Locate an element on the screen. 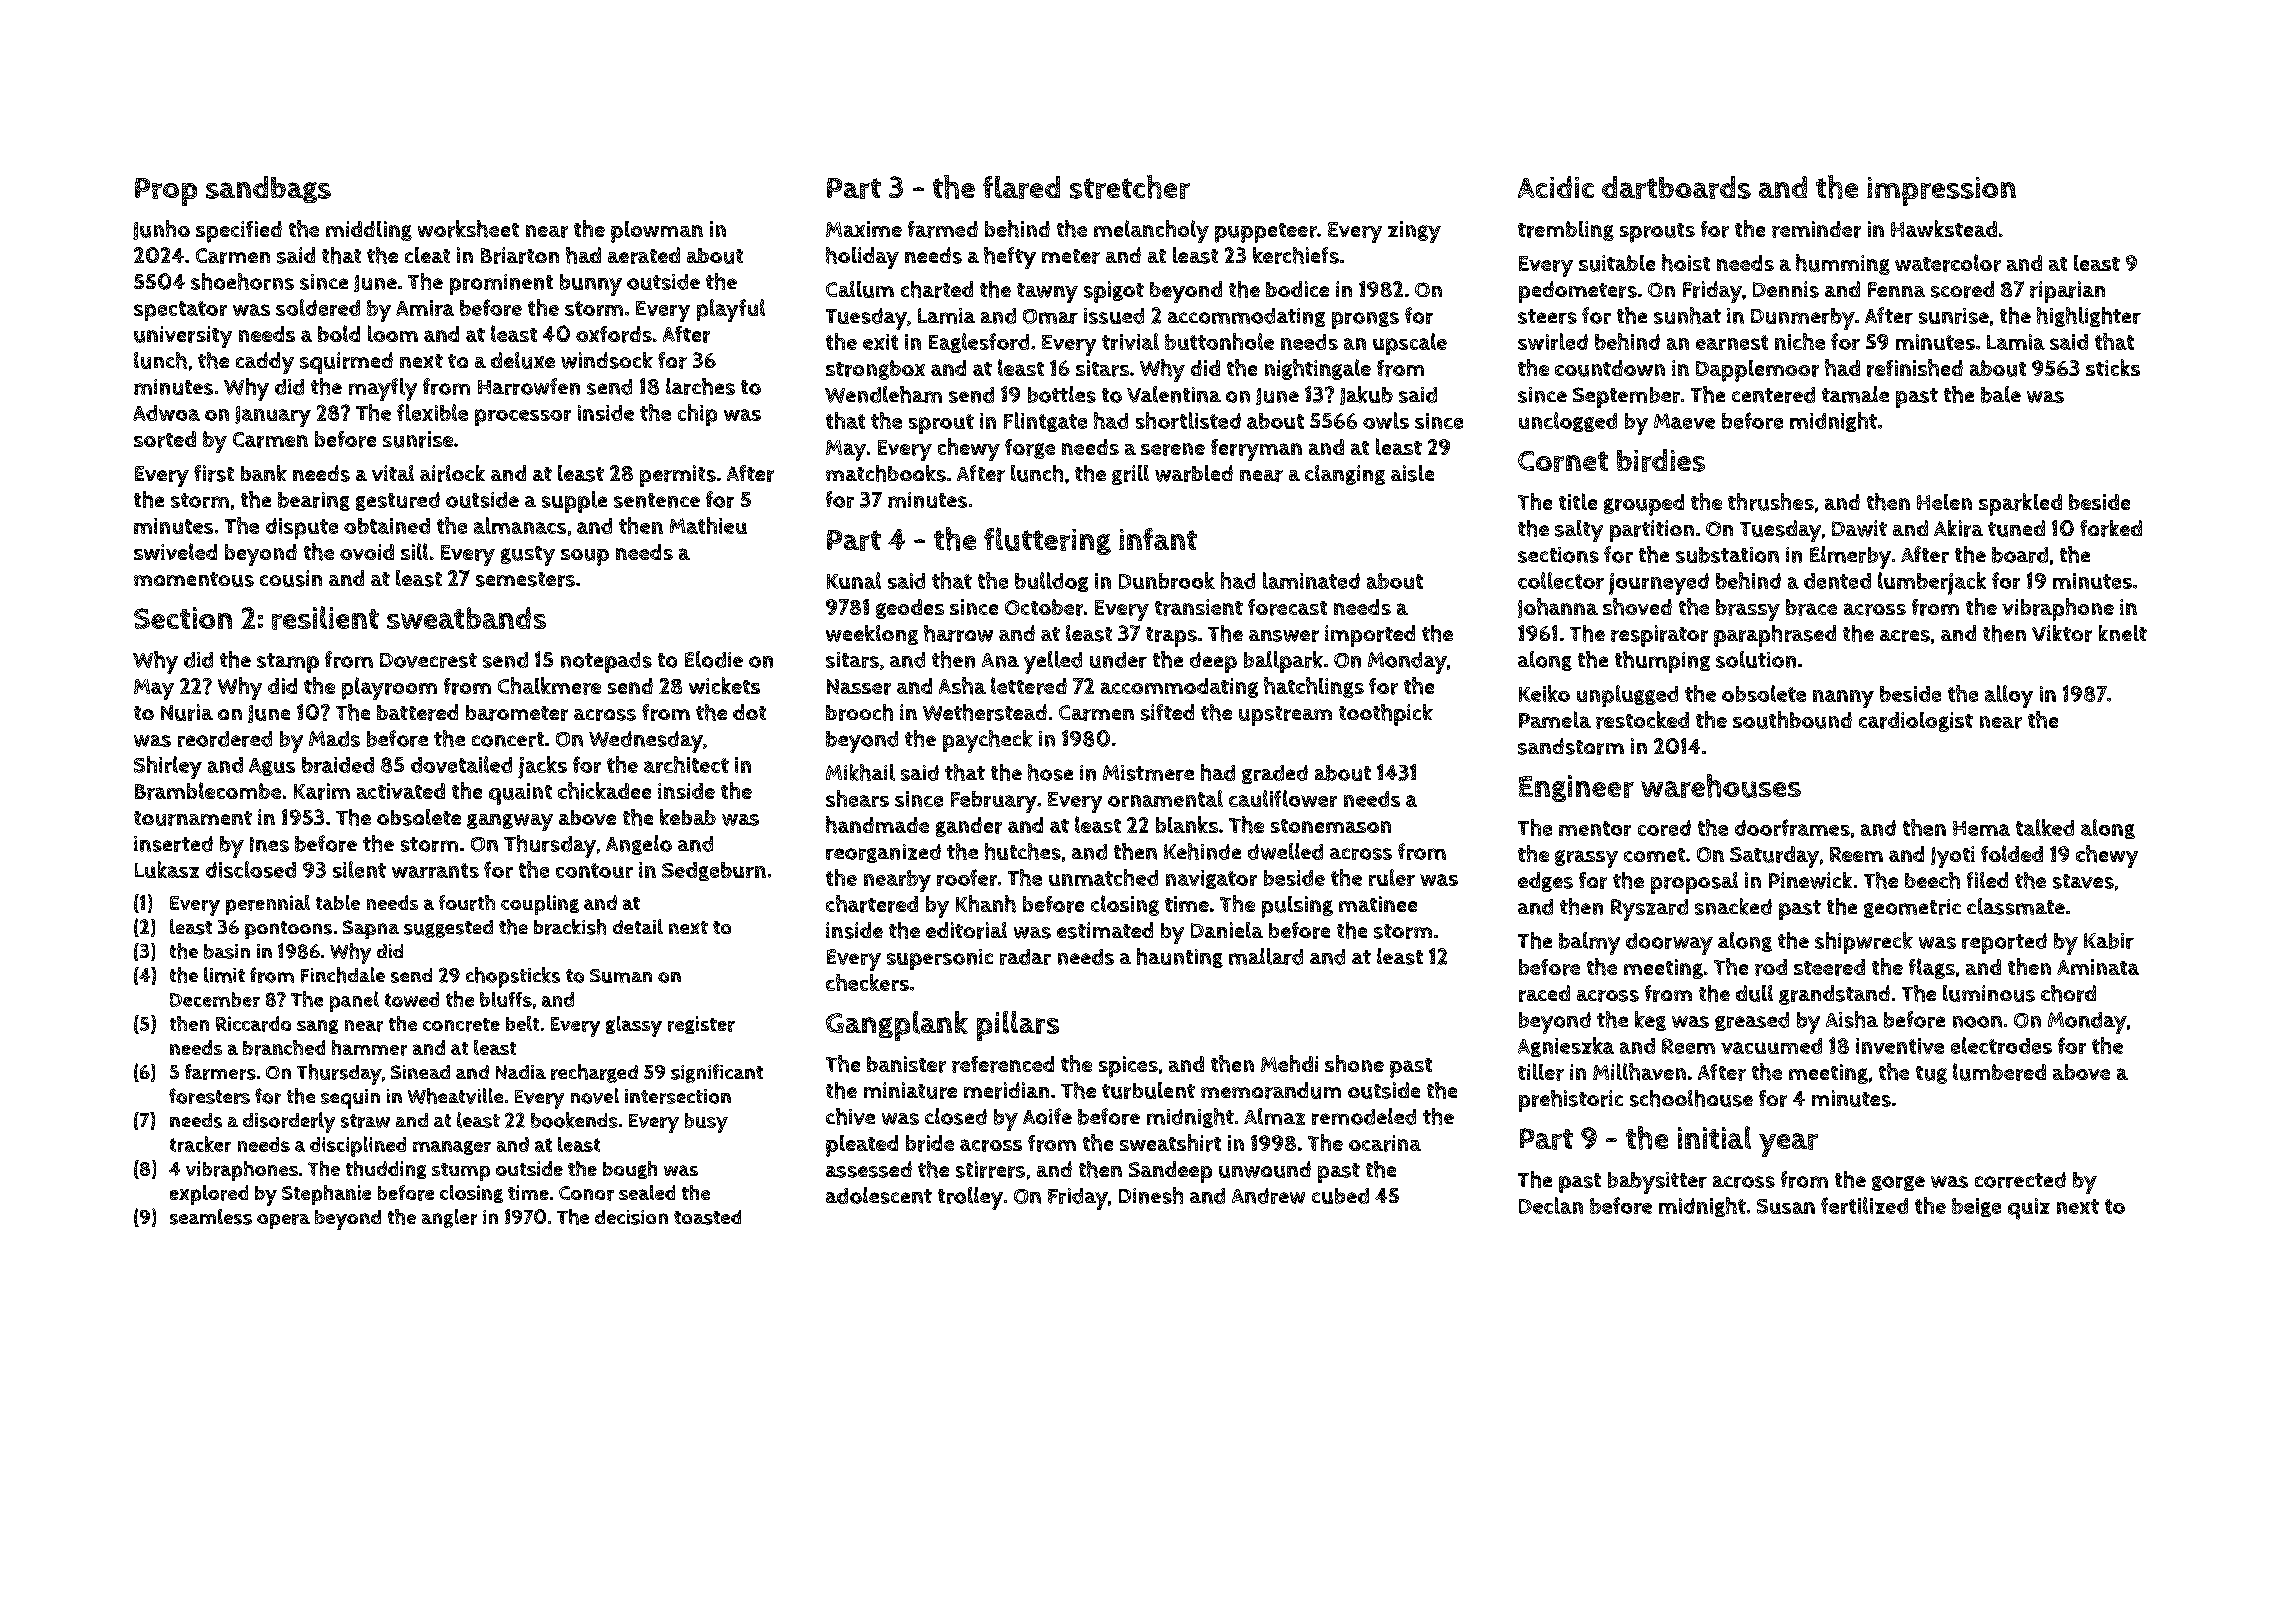 Image resolution: width=2292 pixels, height=1620 pixels. Kunal is located at coordinates (854, 580).
